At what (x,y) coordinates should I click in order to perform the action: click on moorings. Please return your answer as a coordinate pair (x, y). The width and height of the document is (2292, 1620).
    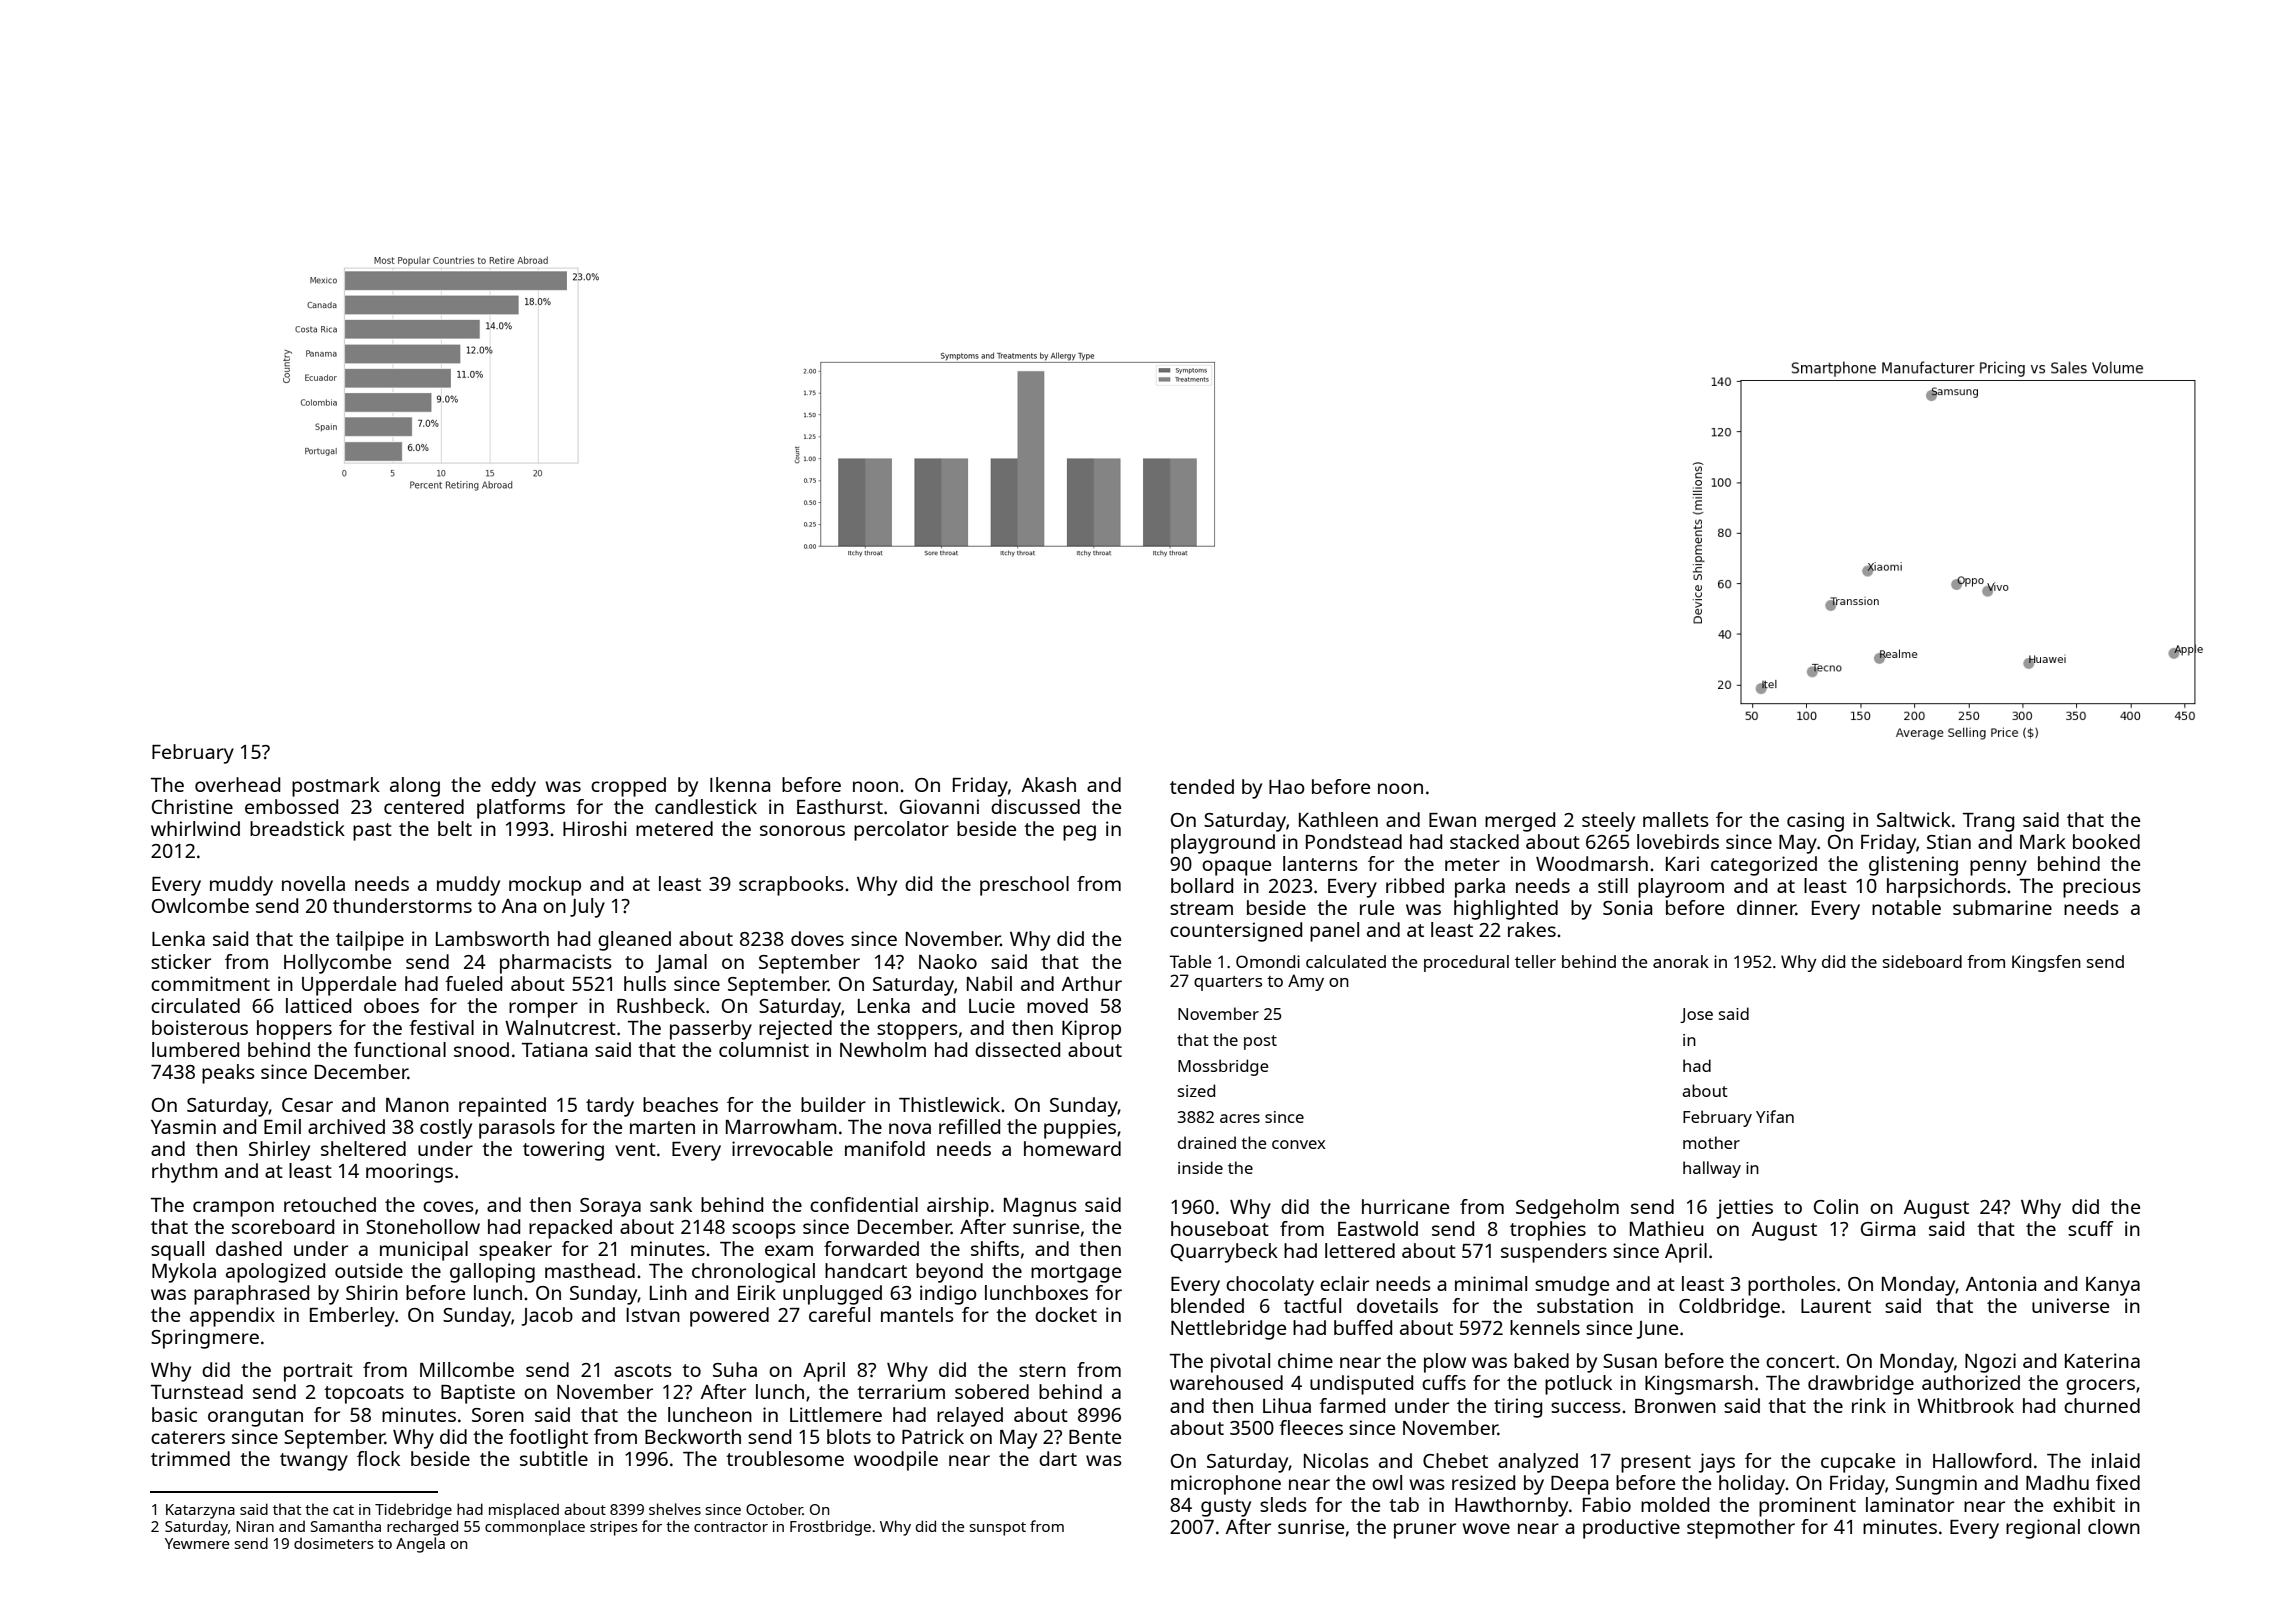
    Looking at the image, I should click on (409, 1173).
